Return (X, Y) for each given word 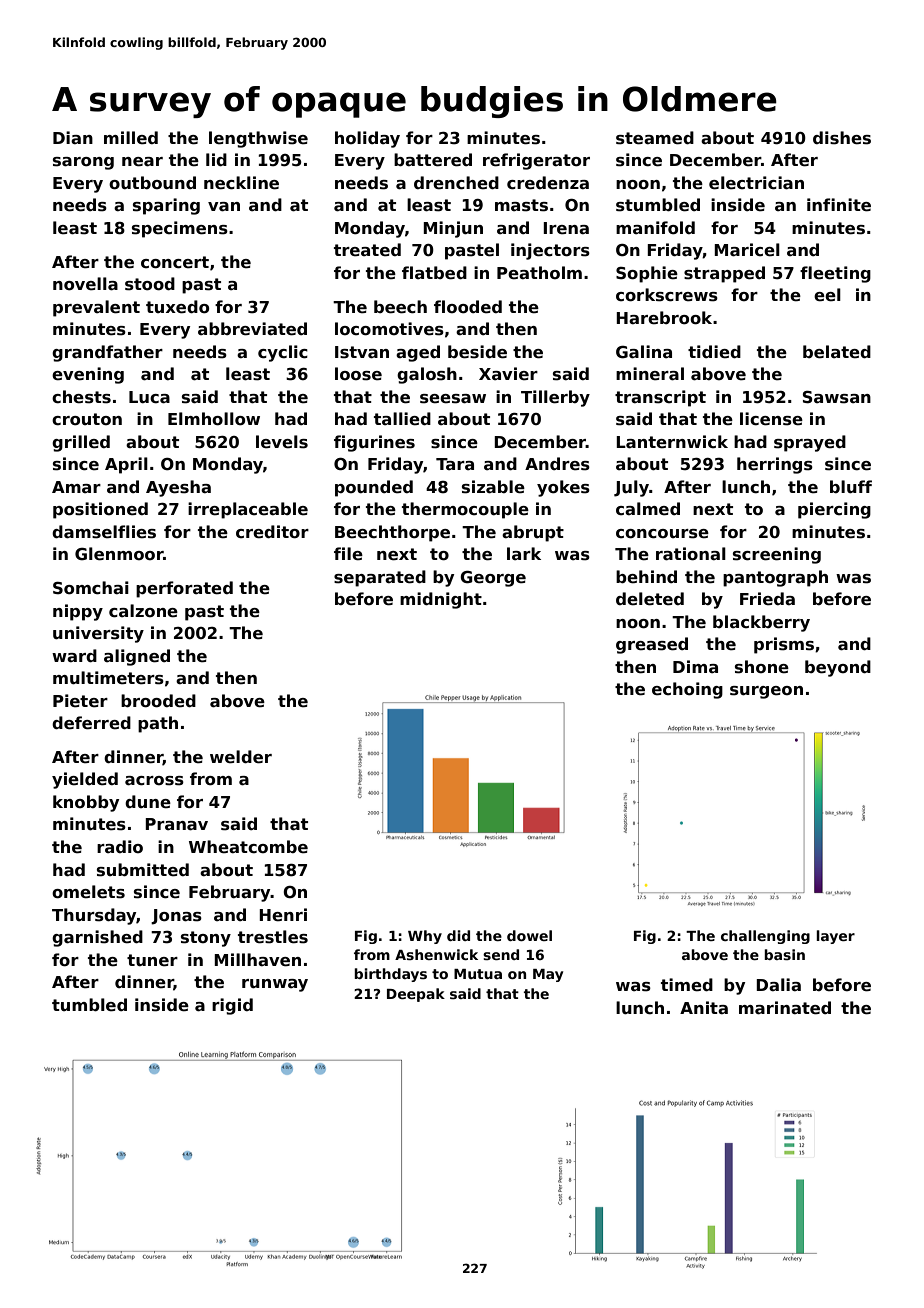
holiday (367, 139)
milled (131, 138)
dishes (842, 138)
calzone (143, 611)
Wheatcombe (248, 847)
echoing (687, 690)
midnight (441, 600)
